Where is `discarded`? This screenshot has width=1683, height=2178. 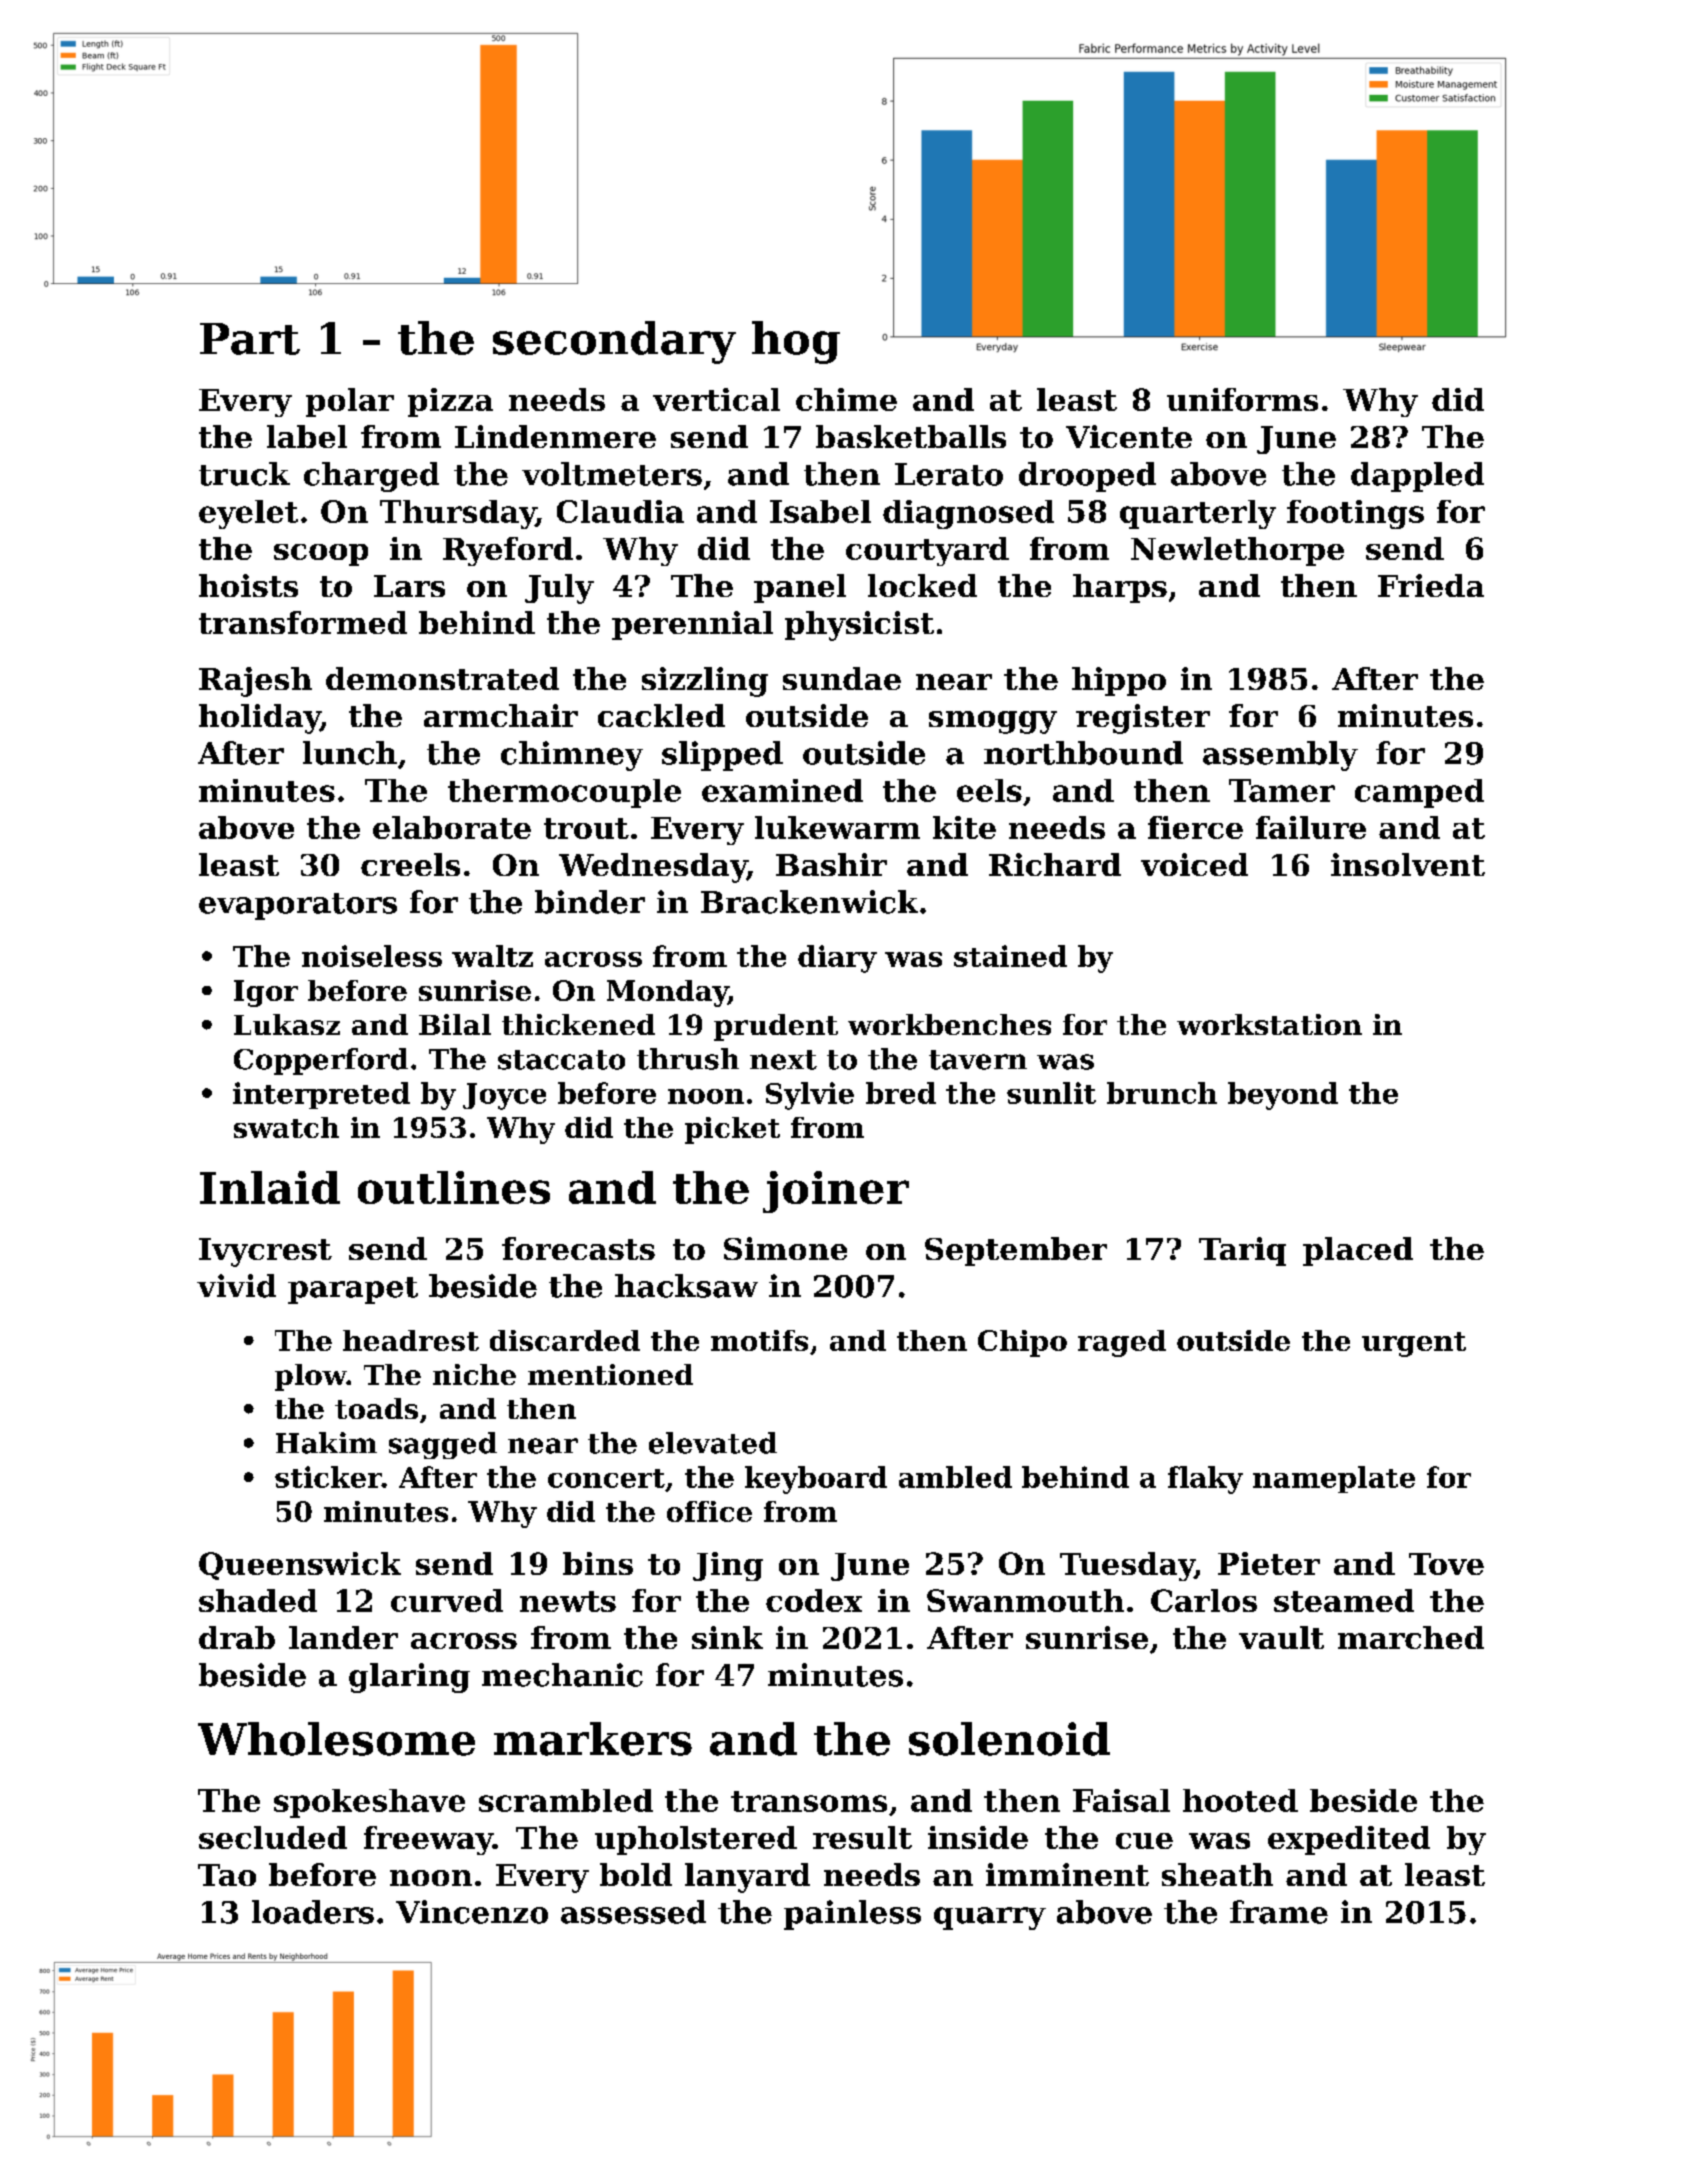
discarded is located at coordinates (565, 1340).
